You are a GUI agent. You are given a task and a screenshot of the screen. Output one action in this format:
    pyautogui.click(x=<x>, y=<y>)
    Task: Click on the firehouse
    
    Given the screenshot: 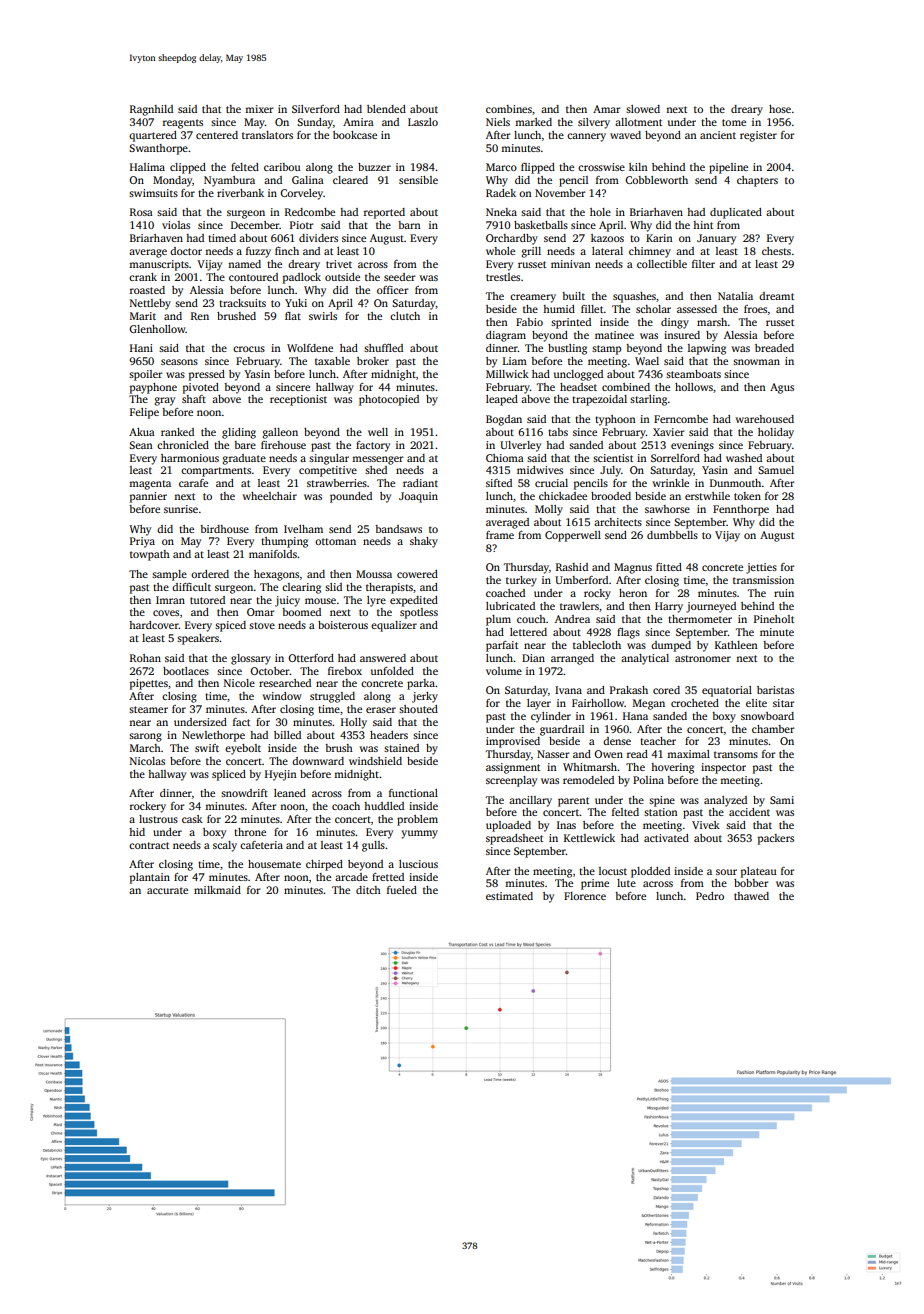 What is the action you would take?
    pyautogui.click(x=283, y=445)
